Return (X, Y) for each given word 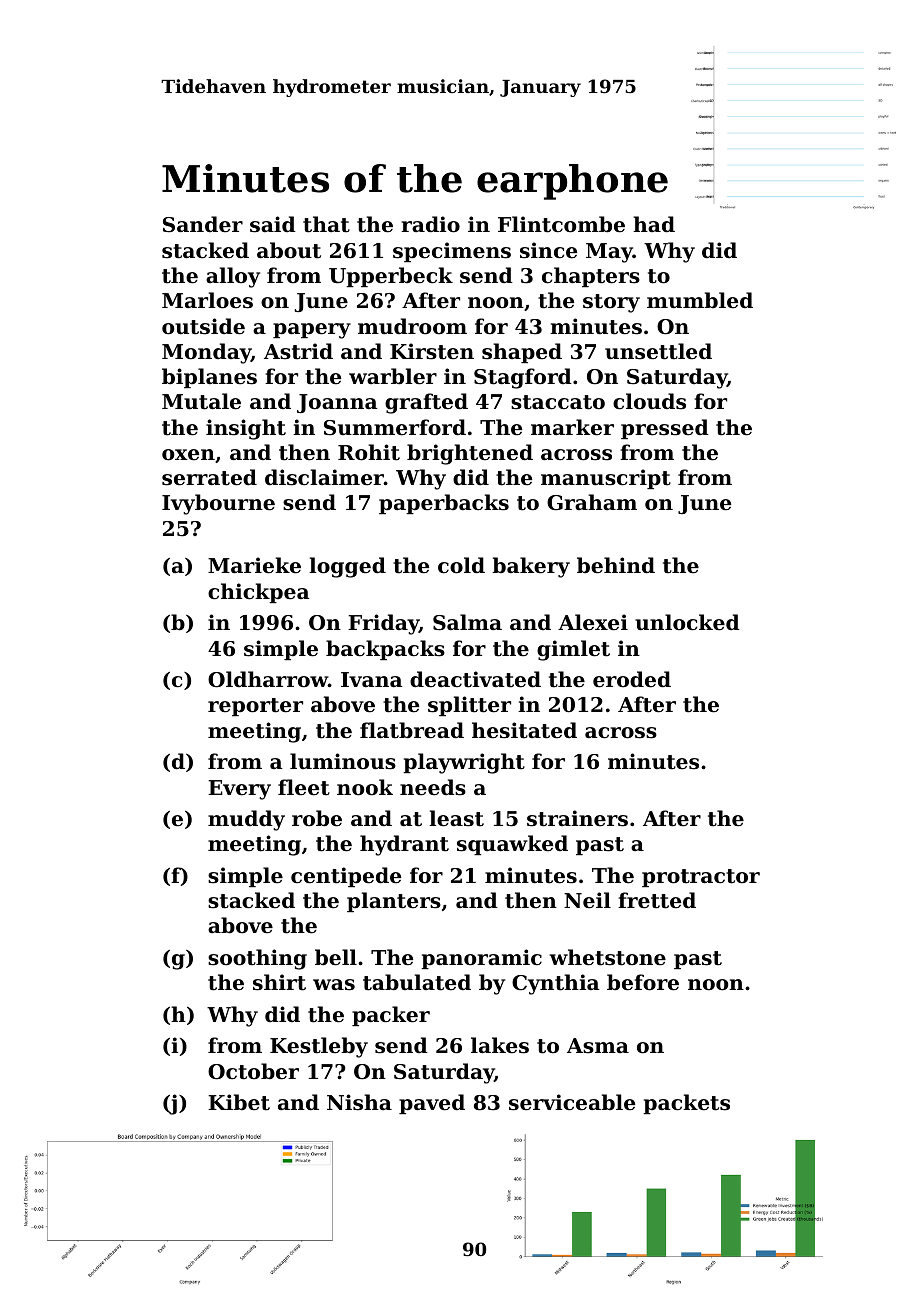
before (643, 982)
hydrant (404, 845)
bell (336, 957)
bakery (531, 567)
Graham (592, 502)
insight (246, 429)
